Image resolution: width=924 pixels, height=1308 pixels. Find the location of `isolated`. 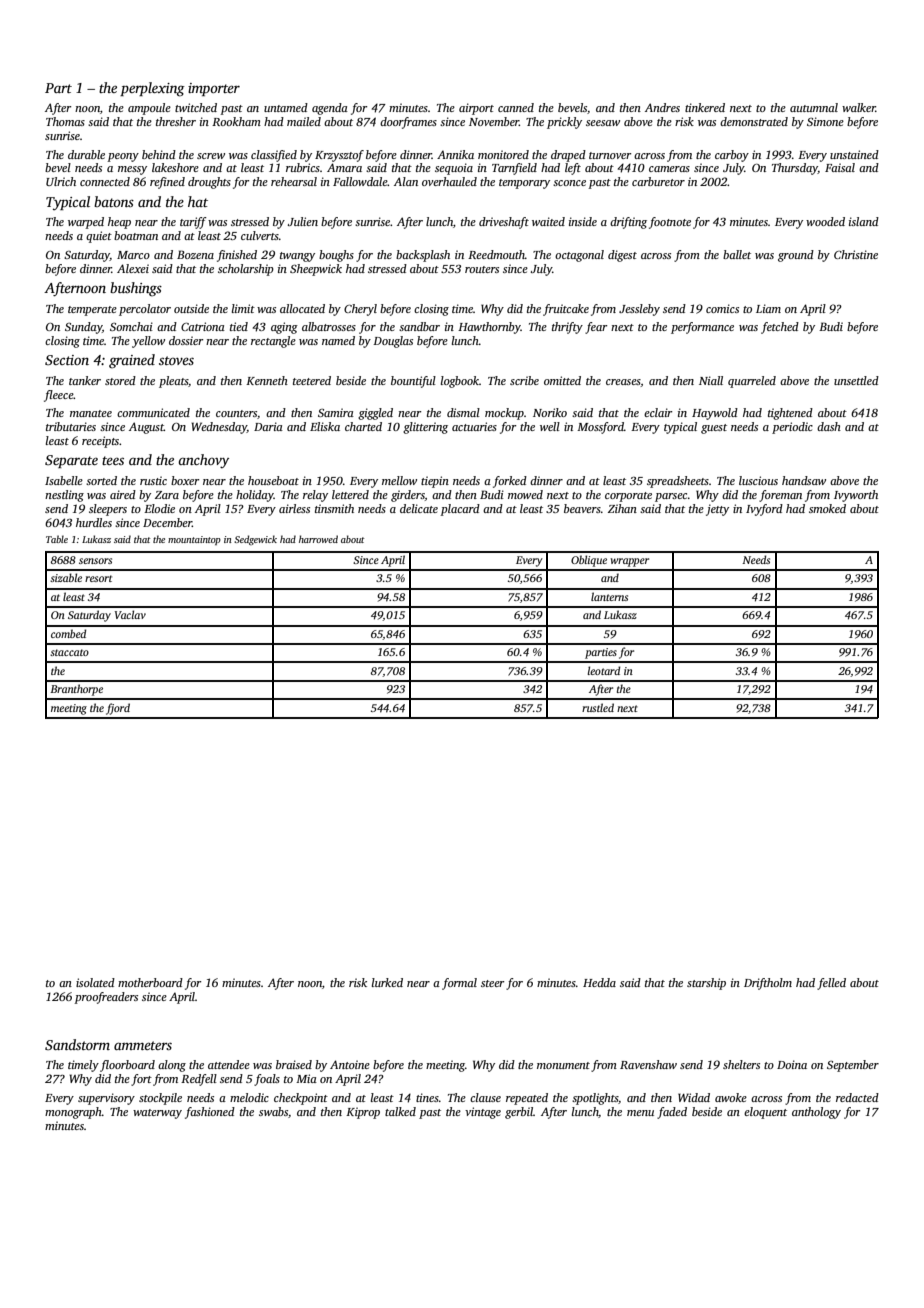

isolated is located at coordinates (95, 982).
